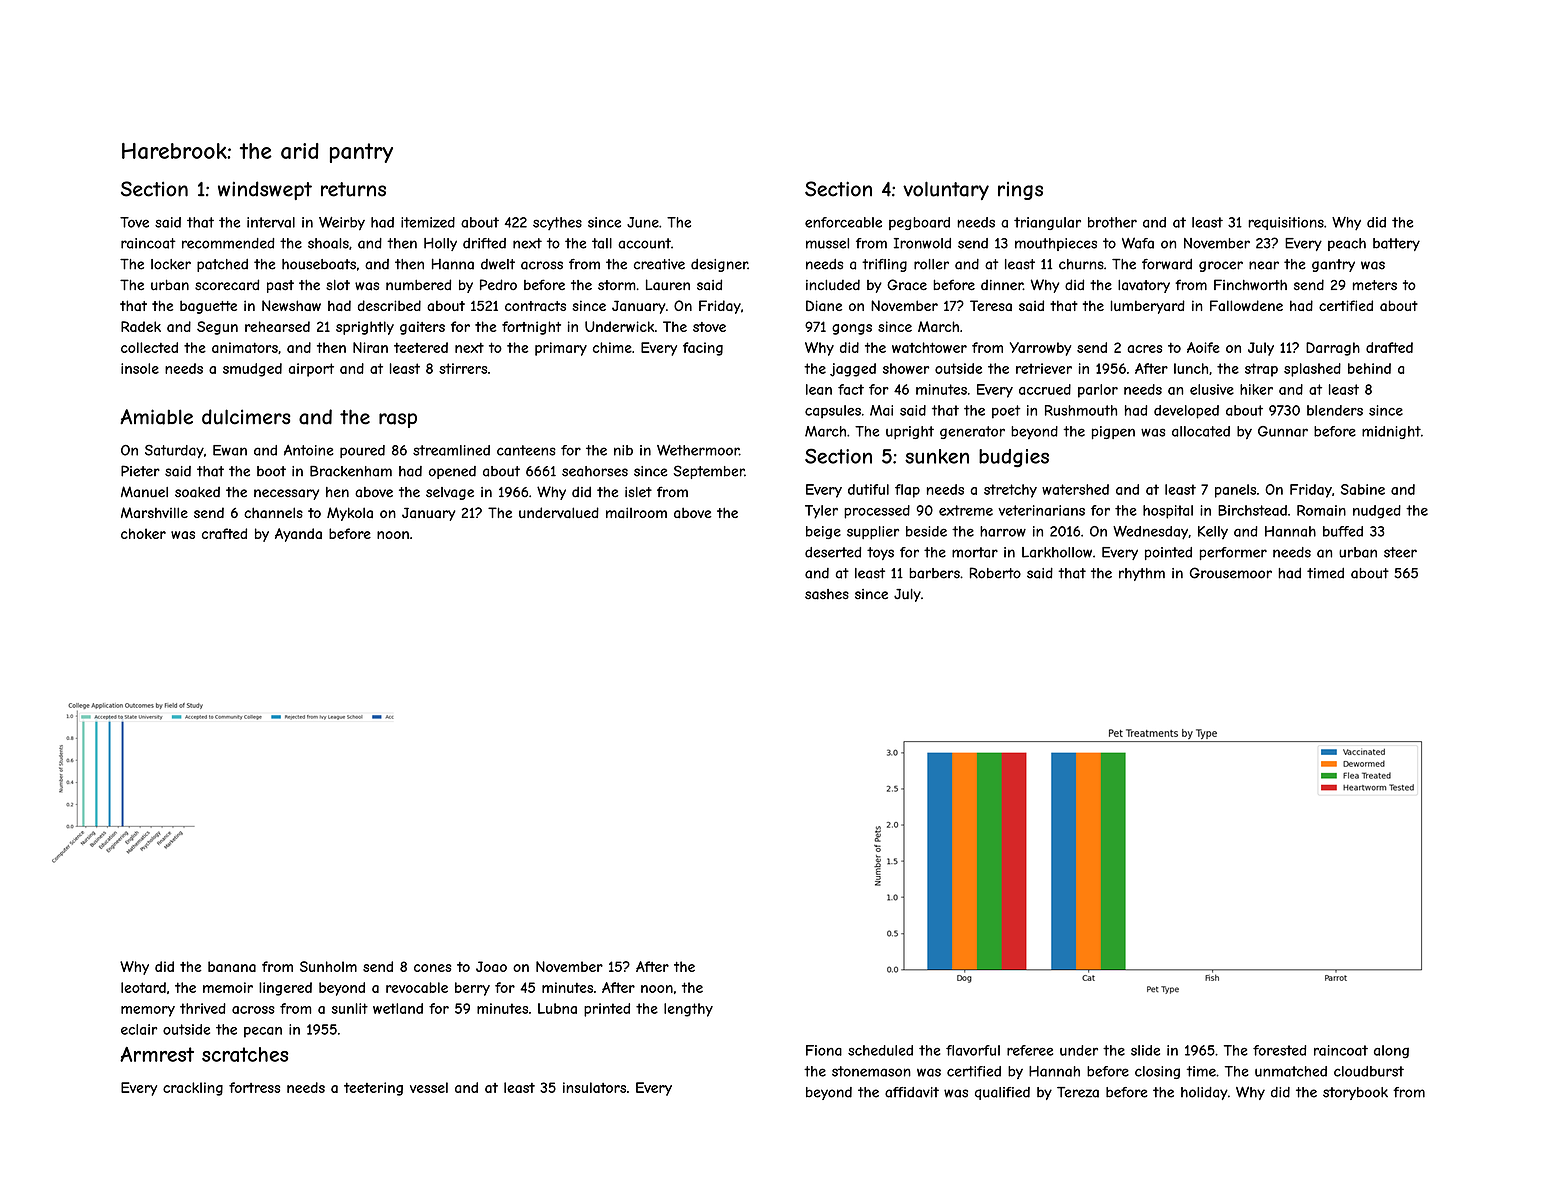  I want to click on rhythm, so click(1142, 574).
